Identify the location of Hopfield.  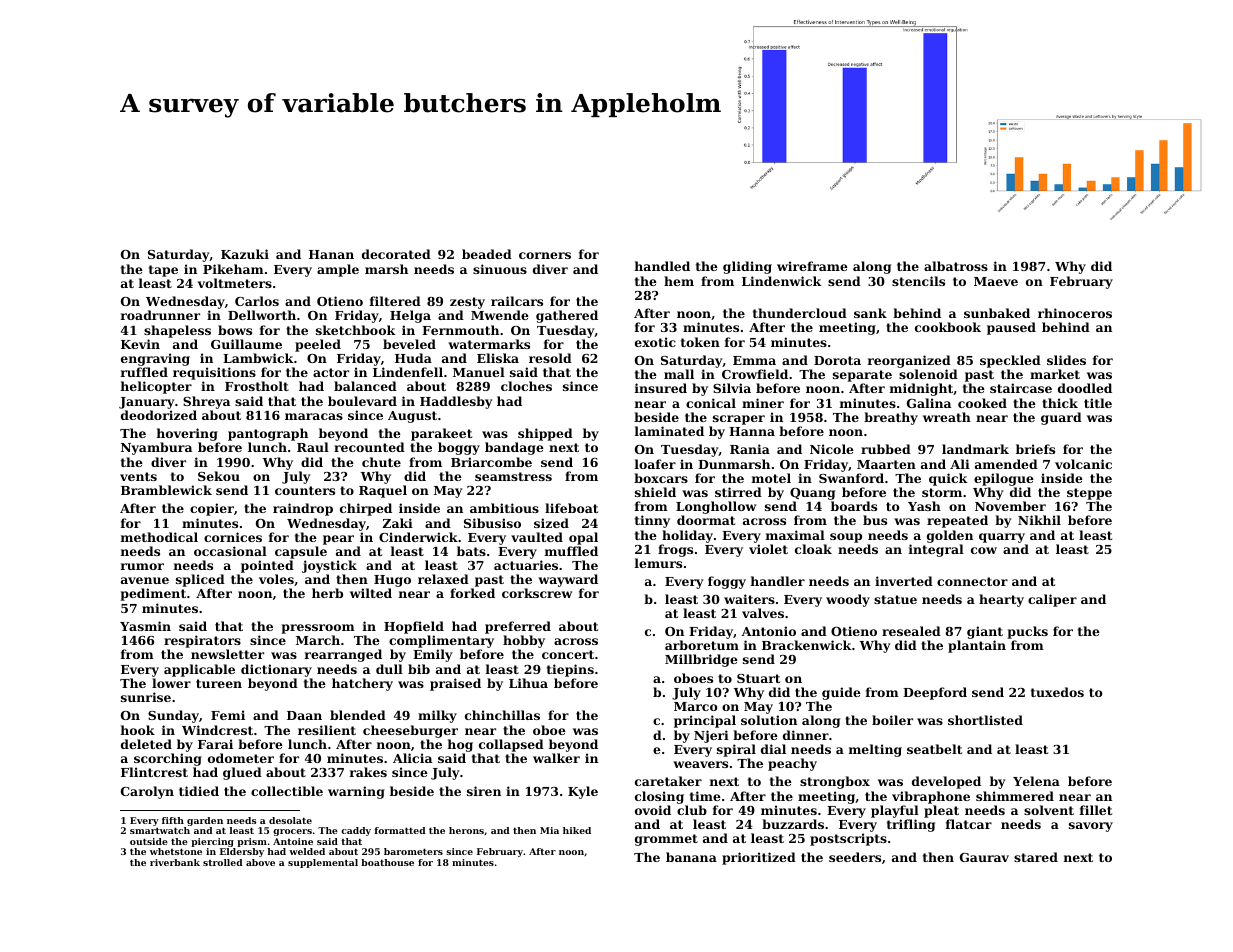
(414, 627).
